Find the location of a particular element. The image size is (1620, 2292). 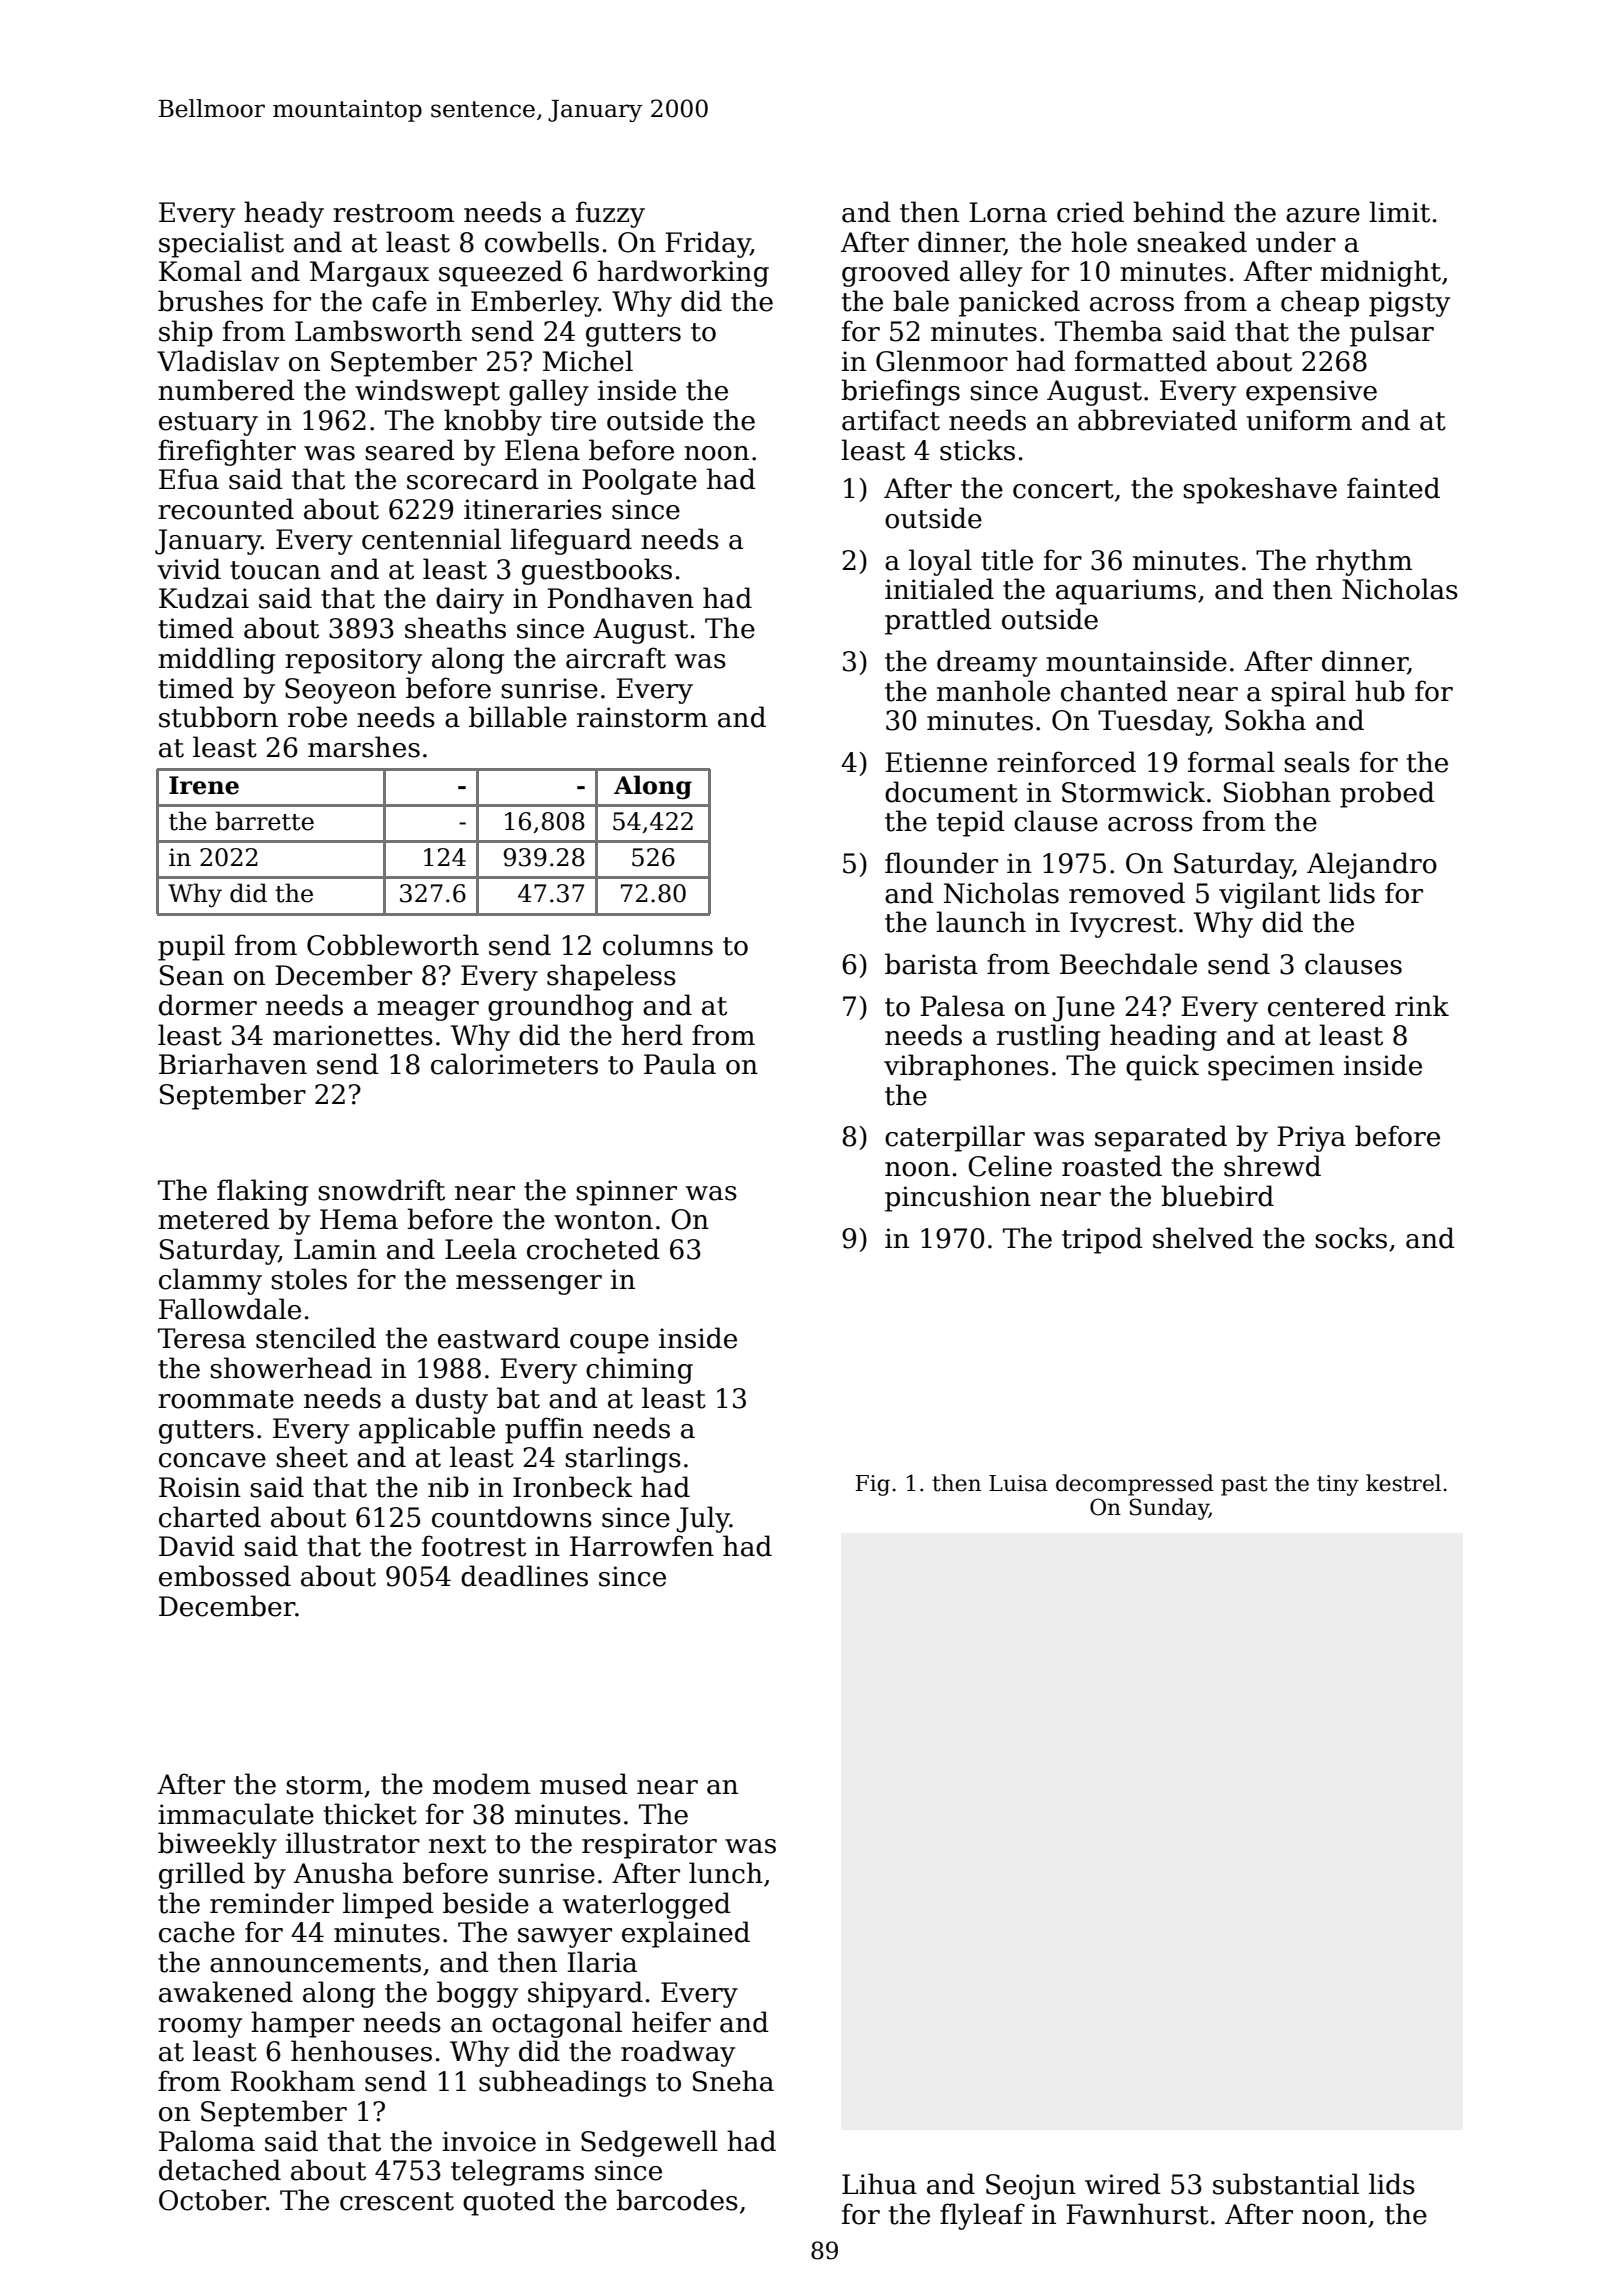

kestrel is located at coordinates (1403, 1483).
